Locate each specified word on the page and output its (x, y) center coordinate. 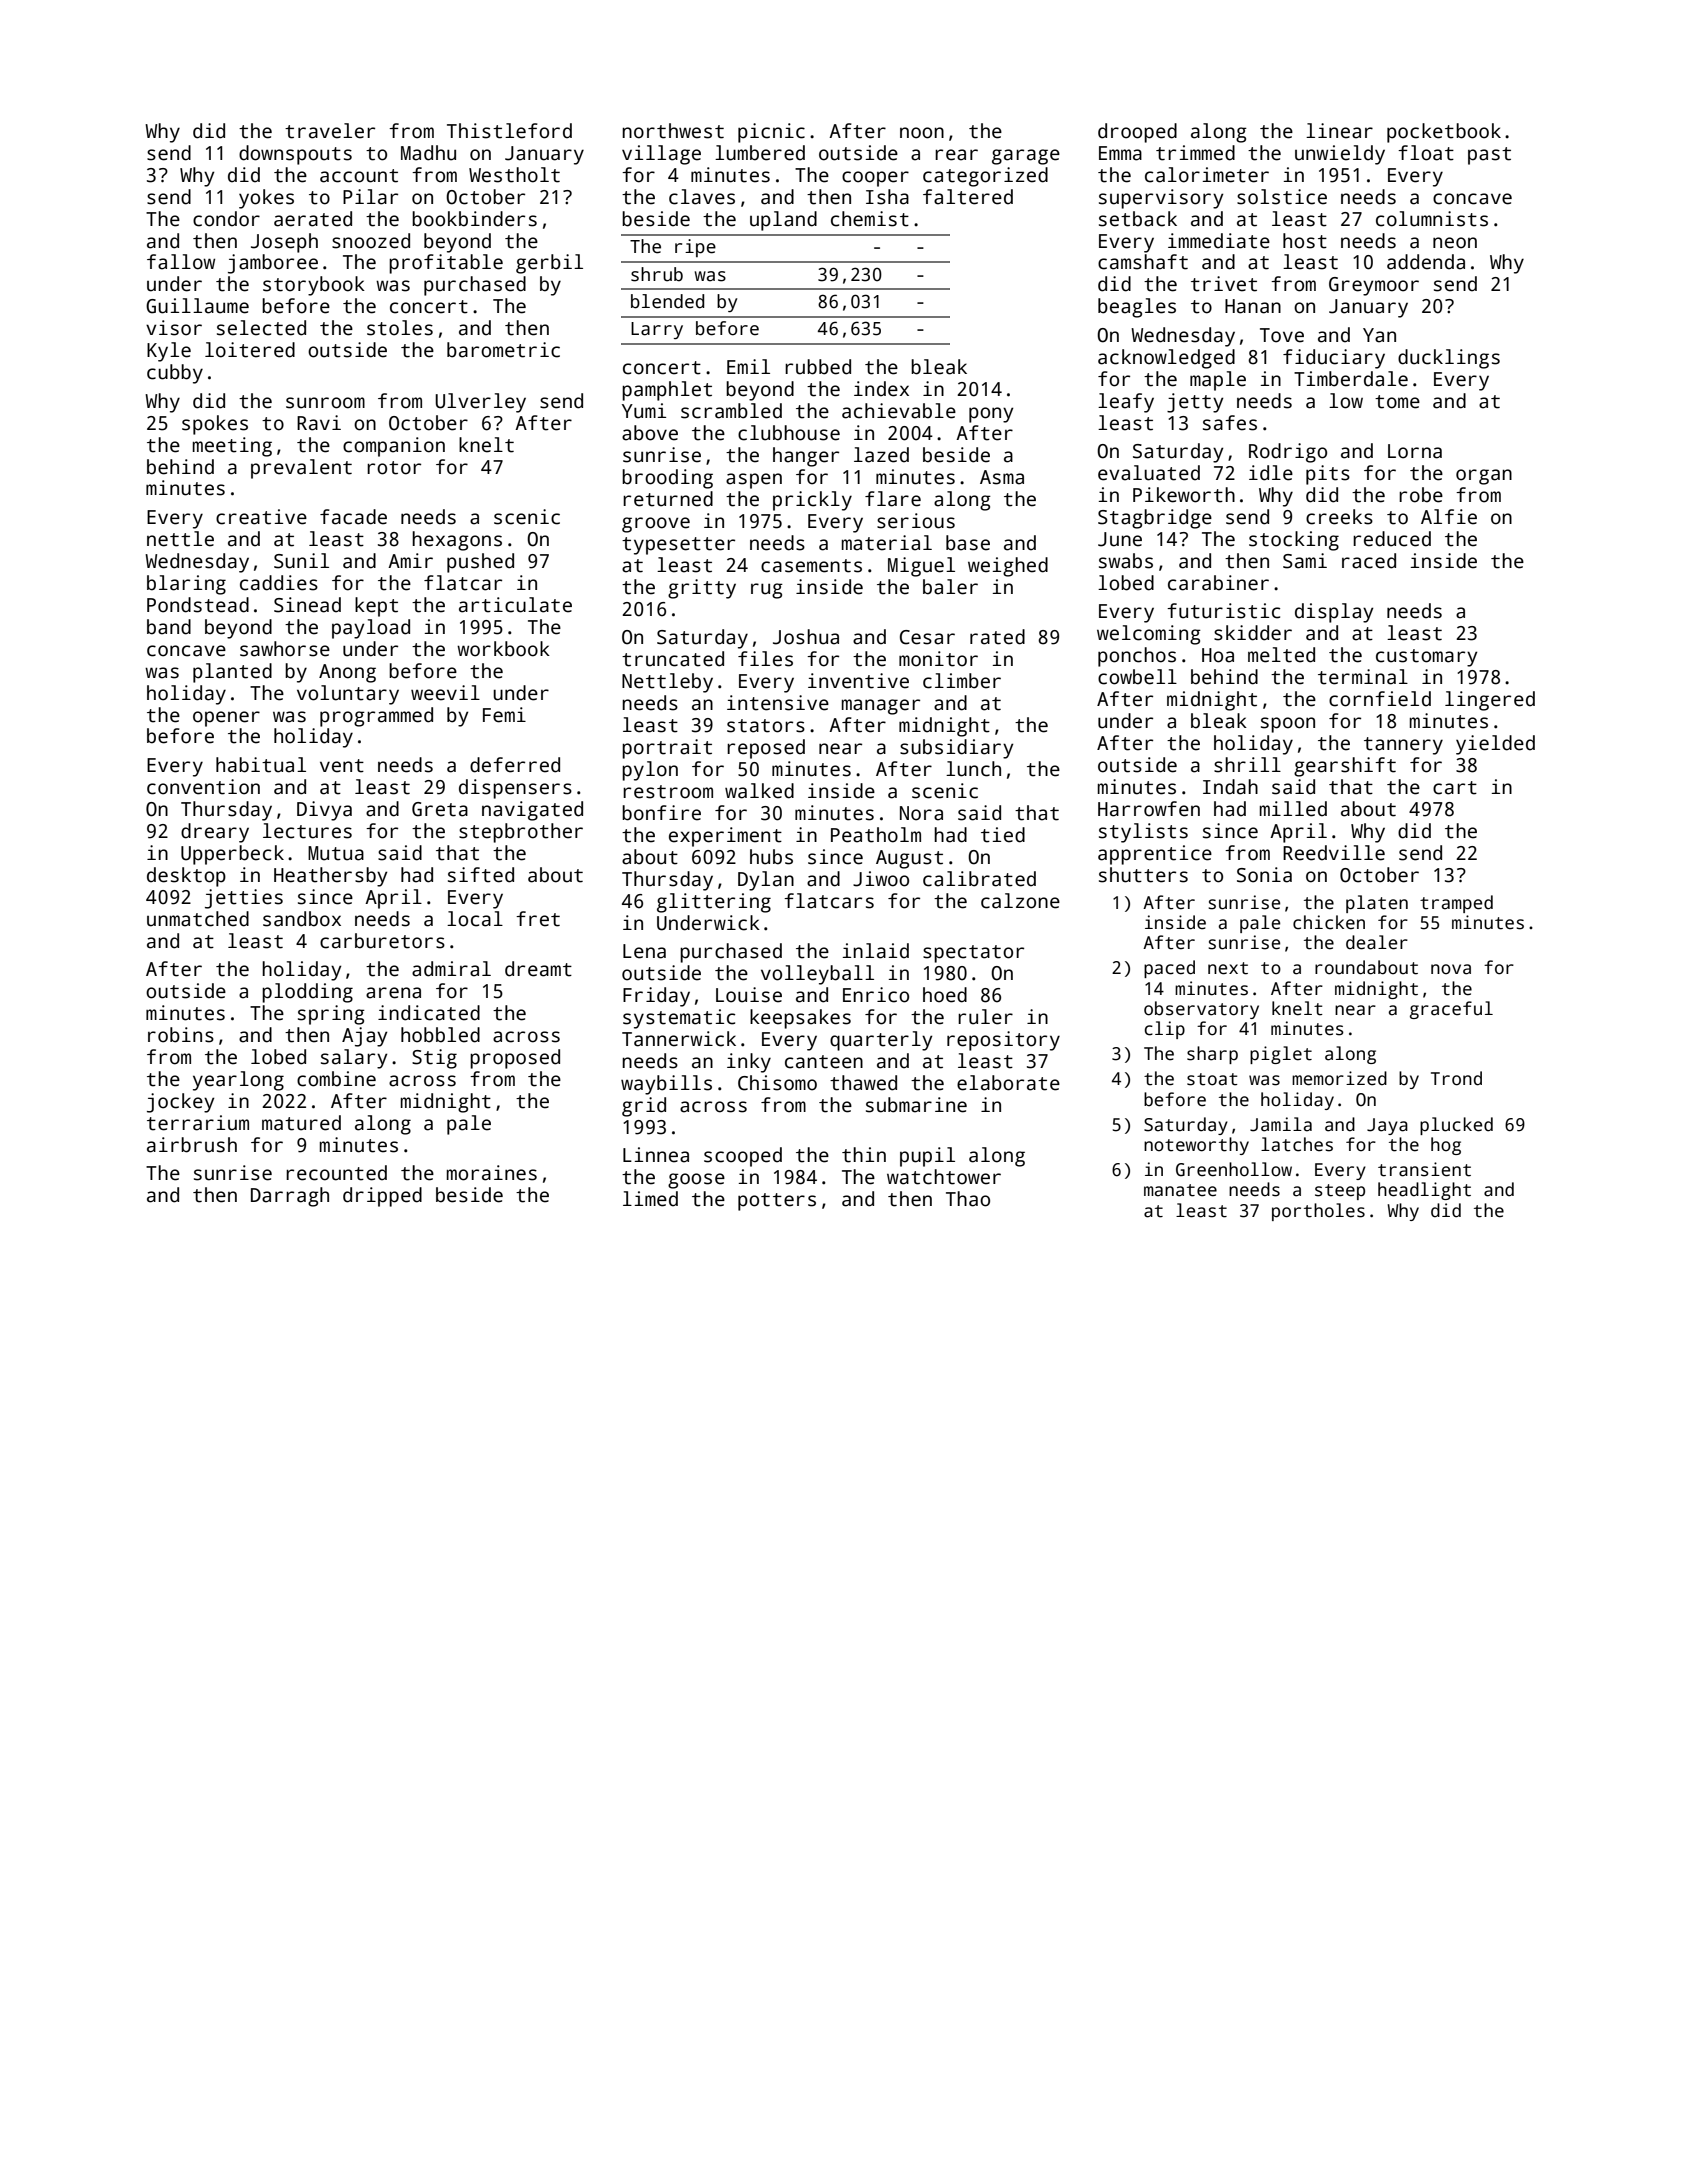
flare (893, 499)
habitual (261, 765)
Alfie (1449, 517)
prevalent (301, 469)
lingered (1490, 701)
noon (922, 133)
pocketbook (1444, 133)
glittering (714, 903)
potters (777, 1202)
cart (1455, 788)
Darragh (290, 1197)
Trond (1456, 1078)
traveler (330, 131)
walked (759, 791)
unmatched (198, 919)
